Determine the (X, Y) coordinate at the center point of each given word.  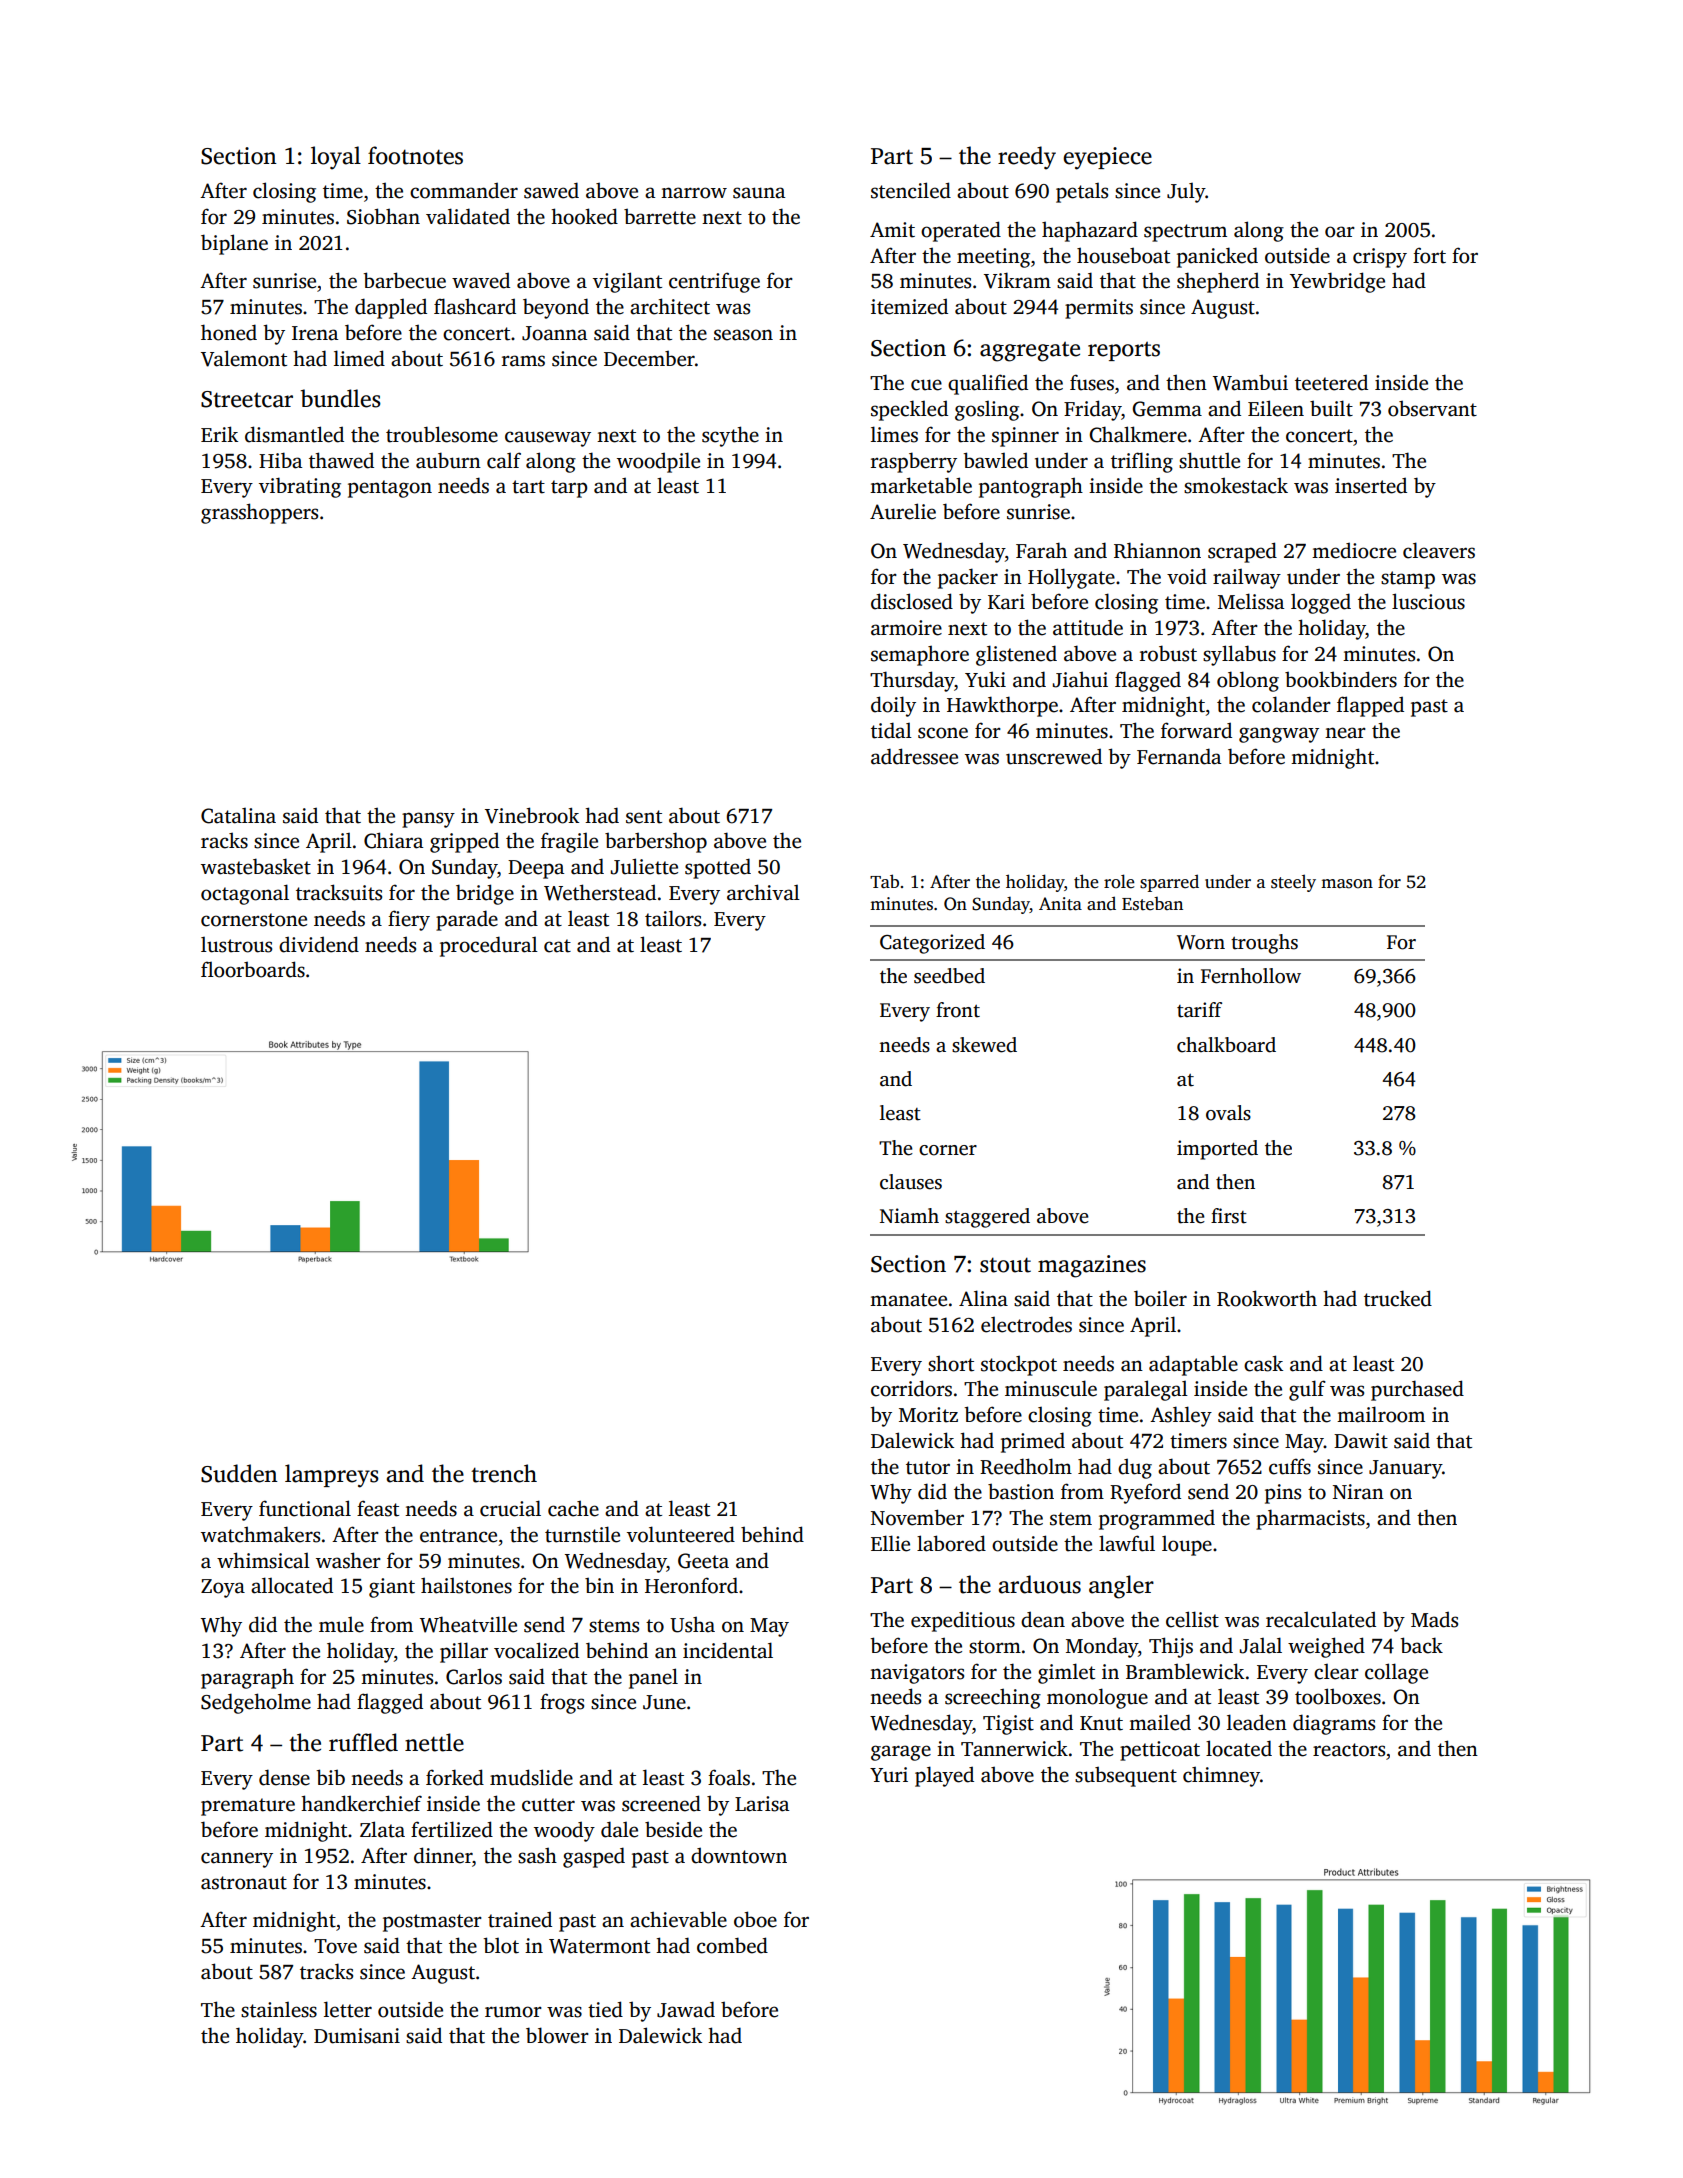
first (1229, 1216)
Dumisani (357, 2036)
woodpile (658, 462)
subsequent (1126, 1776)
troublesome (442, 434)
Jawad (686, 2009)
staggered (987, 1218)
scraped (1242, 552)
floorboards (253, 969)
